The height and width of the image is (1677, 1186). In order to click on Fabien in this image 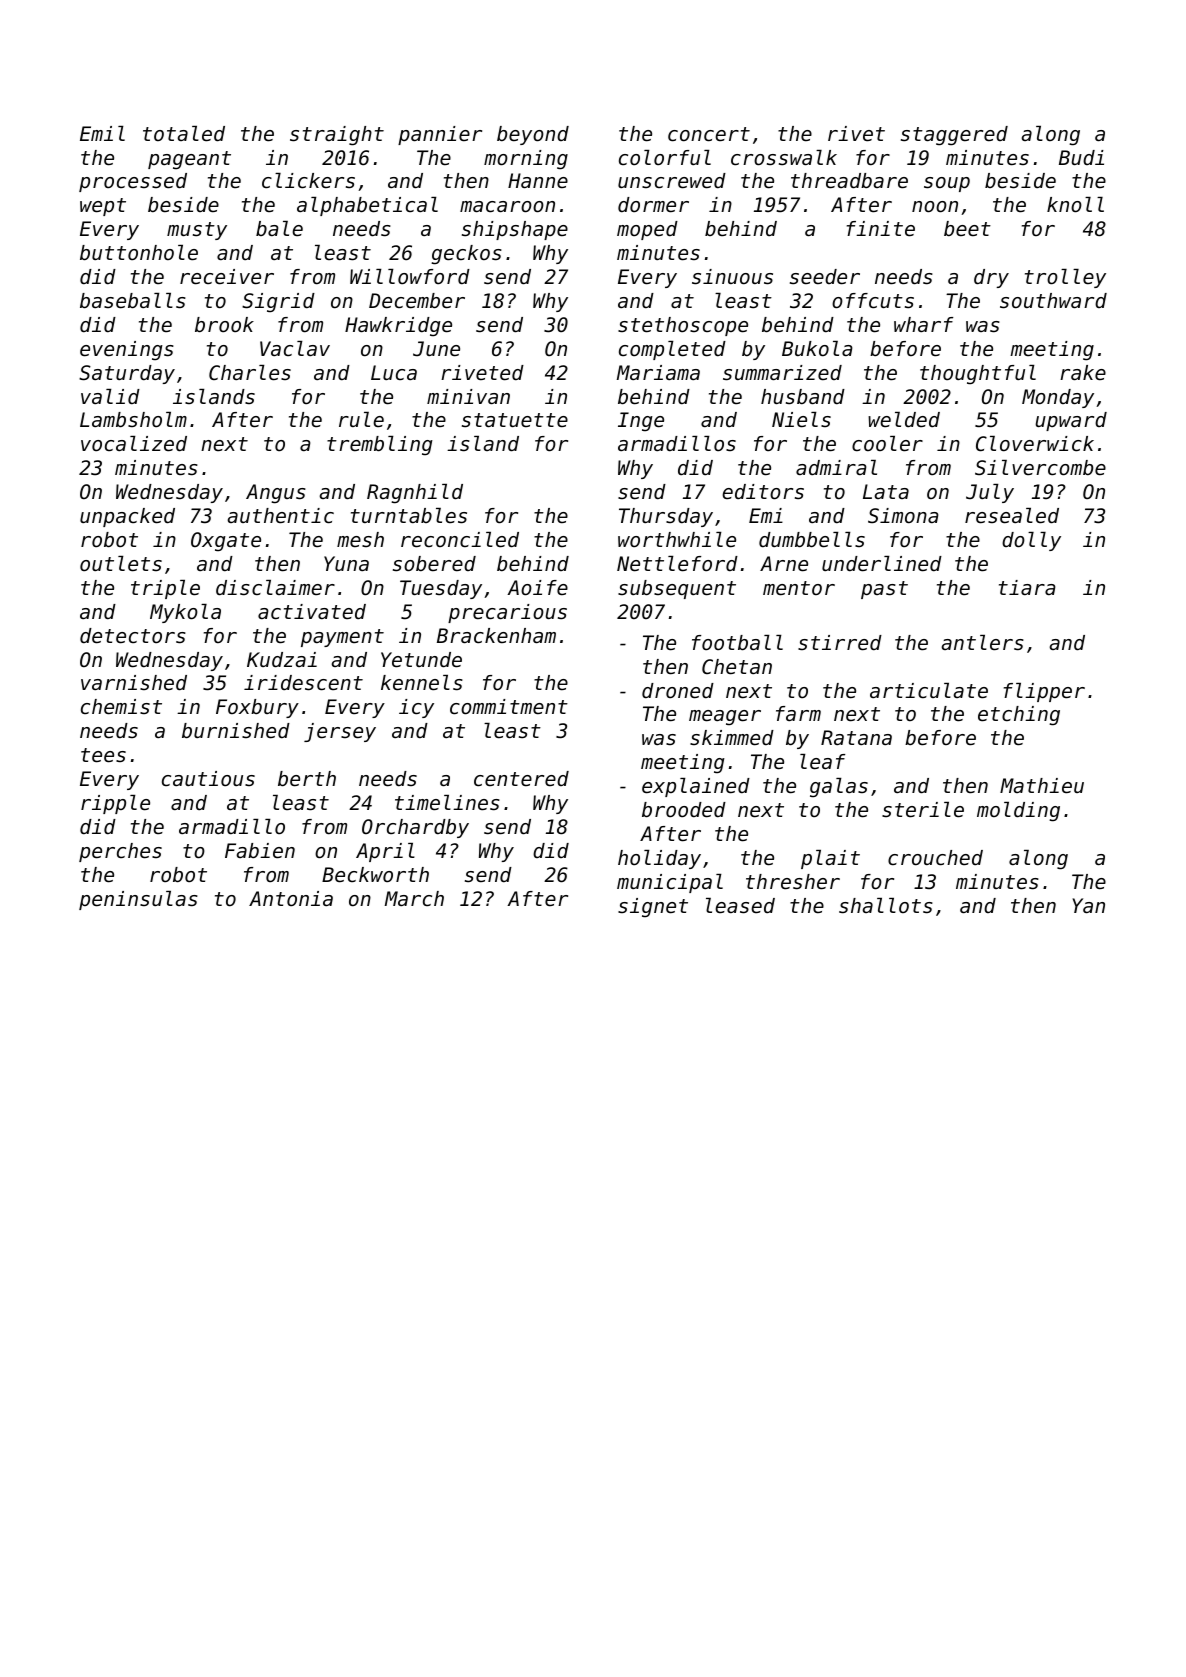, I will do `click(260, 851)`.
